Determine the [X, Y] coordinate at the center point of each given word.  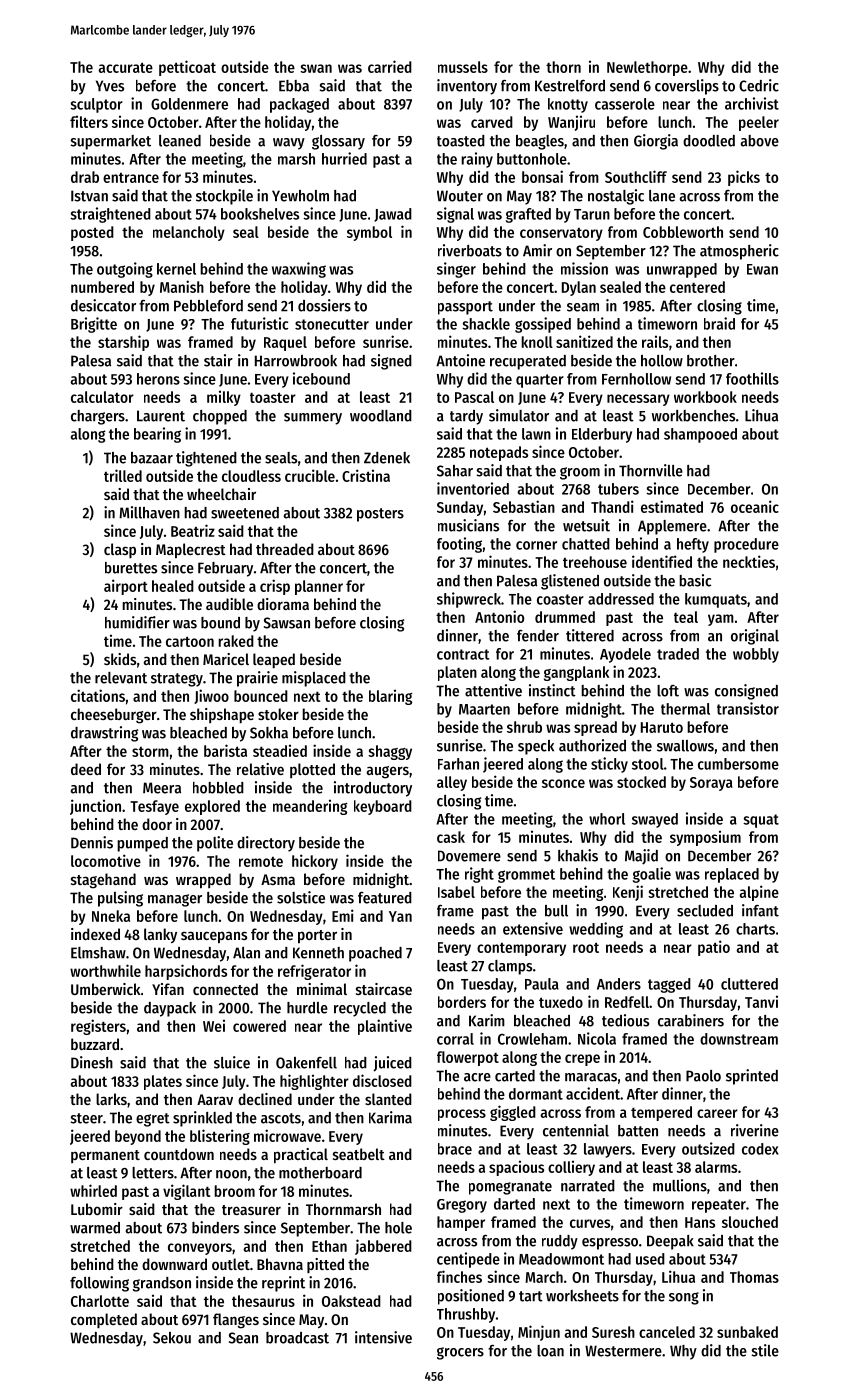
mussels [463, 67]
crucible [310, 475]
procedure [746, 545]
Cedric [759, 85]
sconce [563, 783]
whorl [607, 819]
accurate [125, 67]
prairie [257, 679]
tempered [661, 1113]
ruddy [560, 1242]
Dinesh [92, 1062]
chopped [220, 417]
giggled [513, 1113]
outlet [231, 1264]
